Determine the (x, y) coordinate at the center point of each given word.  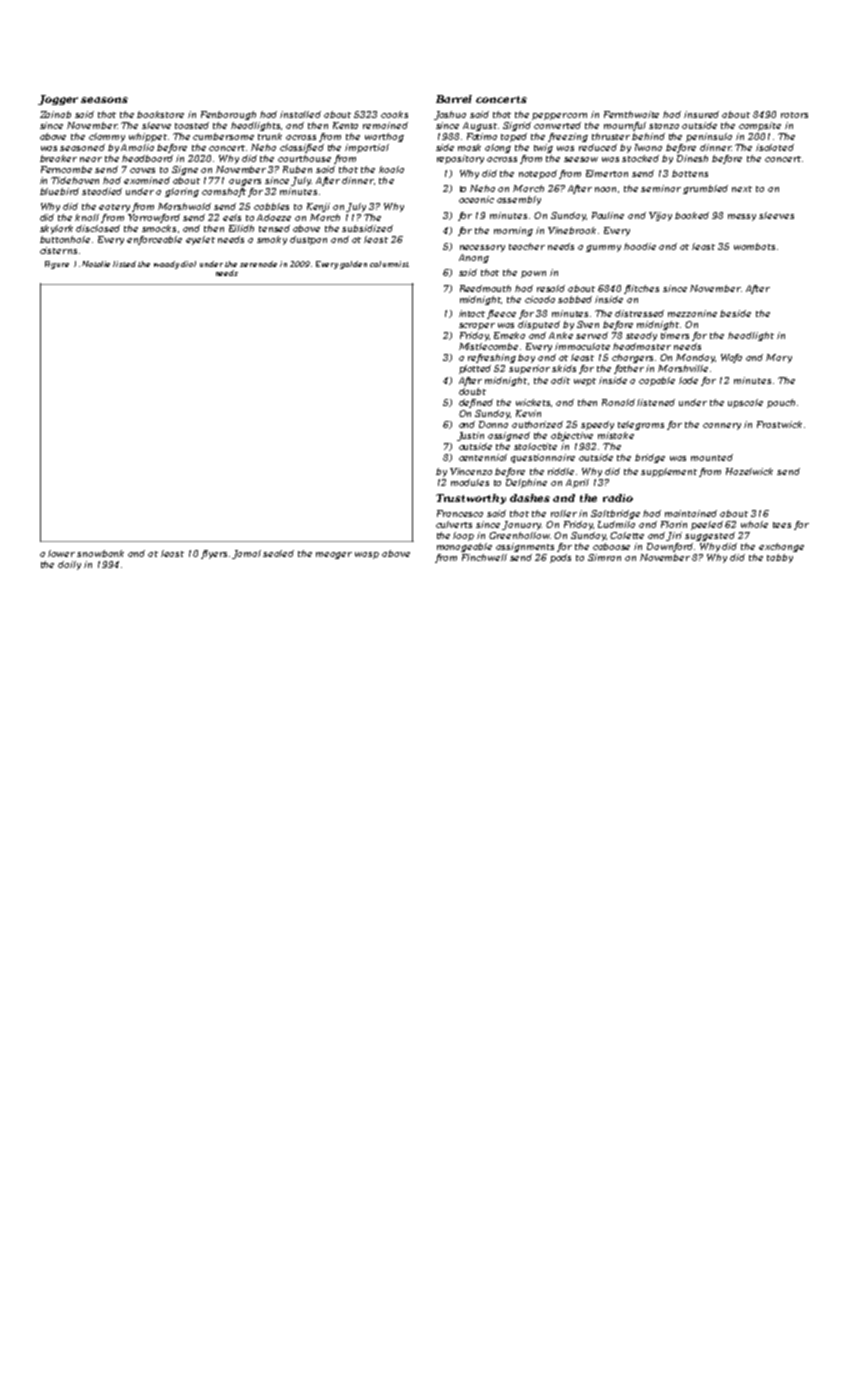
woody (166, 265)
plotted (475, 369)
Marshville (683, 368)
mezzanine (692, 313)
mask (469, 147)
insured (701, 114)
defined (476, 403)
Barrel (454, 99)
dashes (530, 498)
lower (61, 553)
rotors (794, 115)
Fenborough (228, 115)
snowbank (100, 553)
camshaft (224, 192)
